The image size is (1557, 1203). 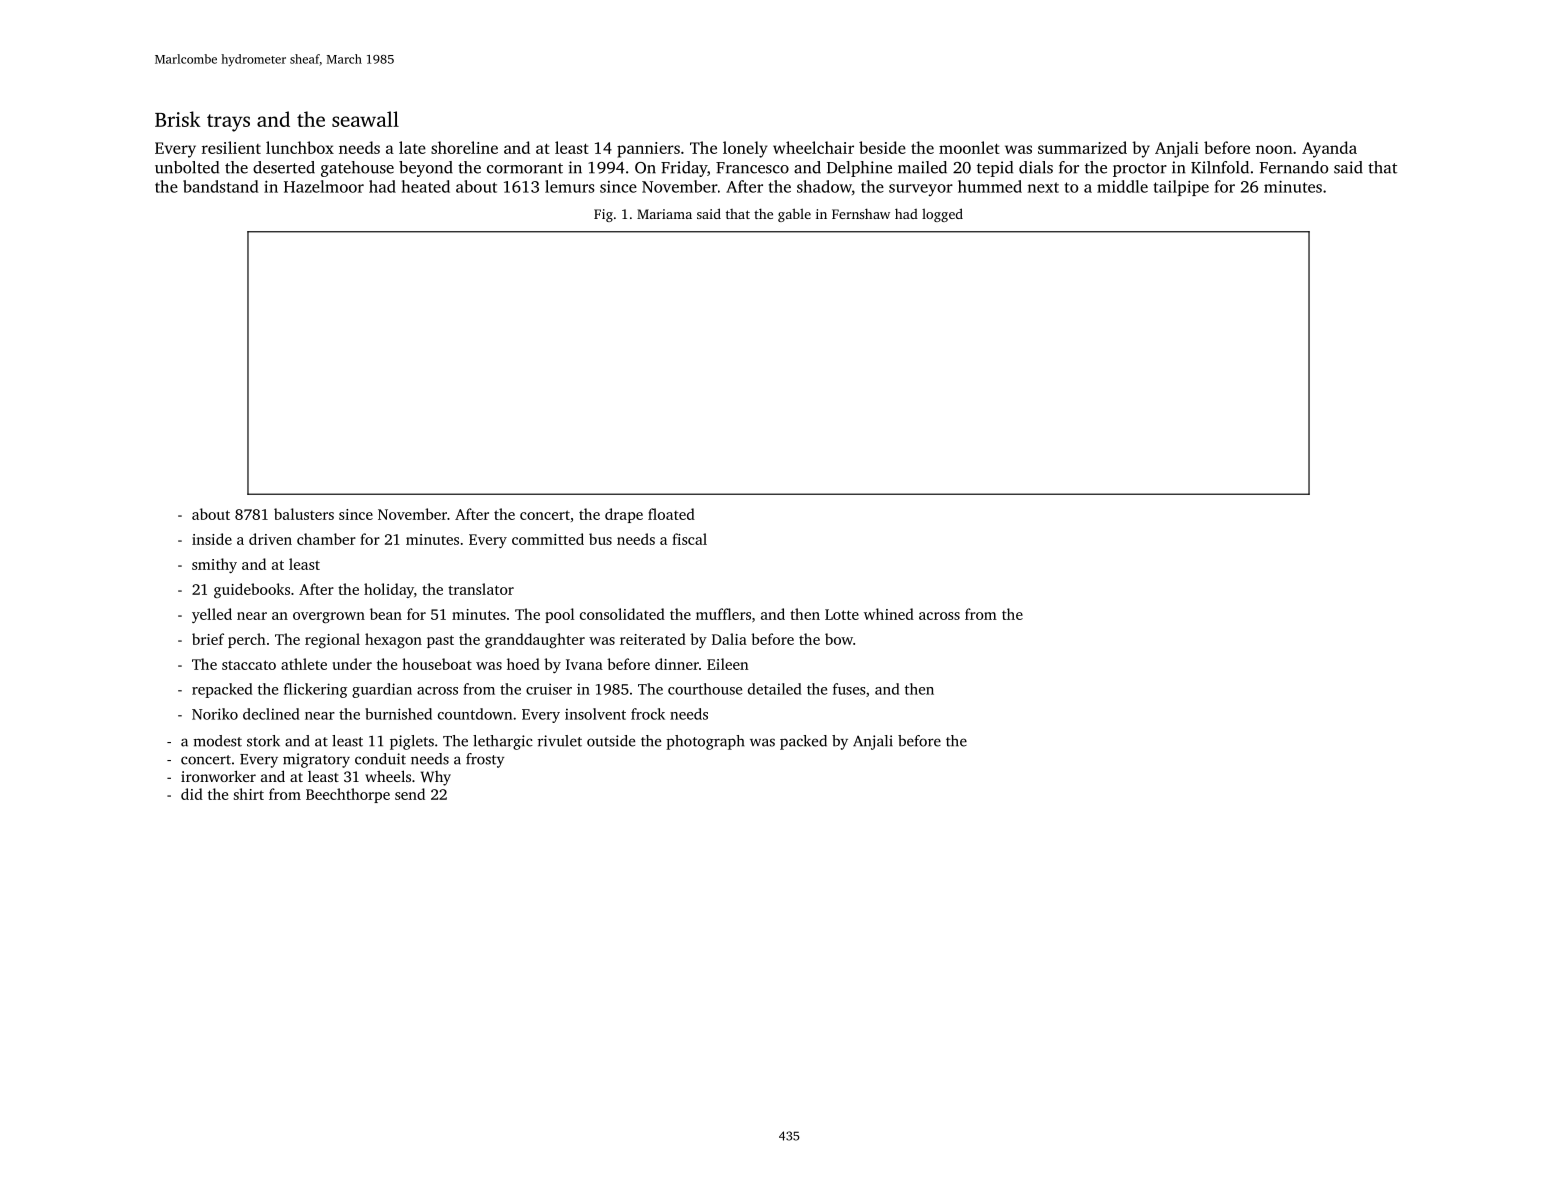 What do you see at coordinates (611, 741) in the page?
I see `outside` at bounding box center [611, 741].
